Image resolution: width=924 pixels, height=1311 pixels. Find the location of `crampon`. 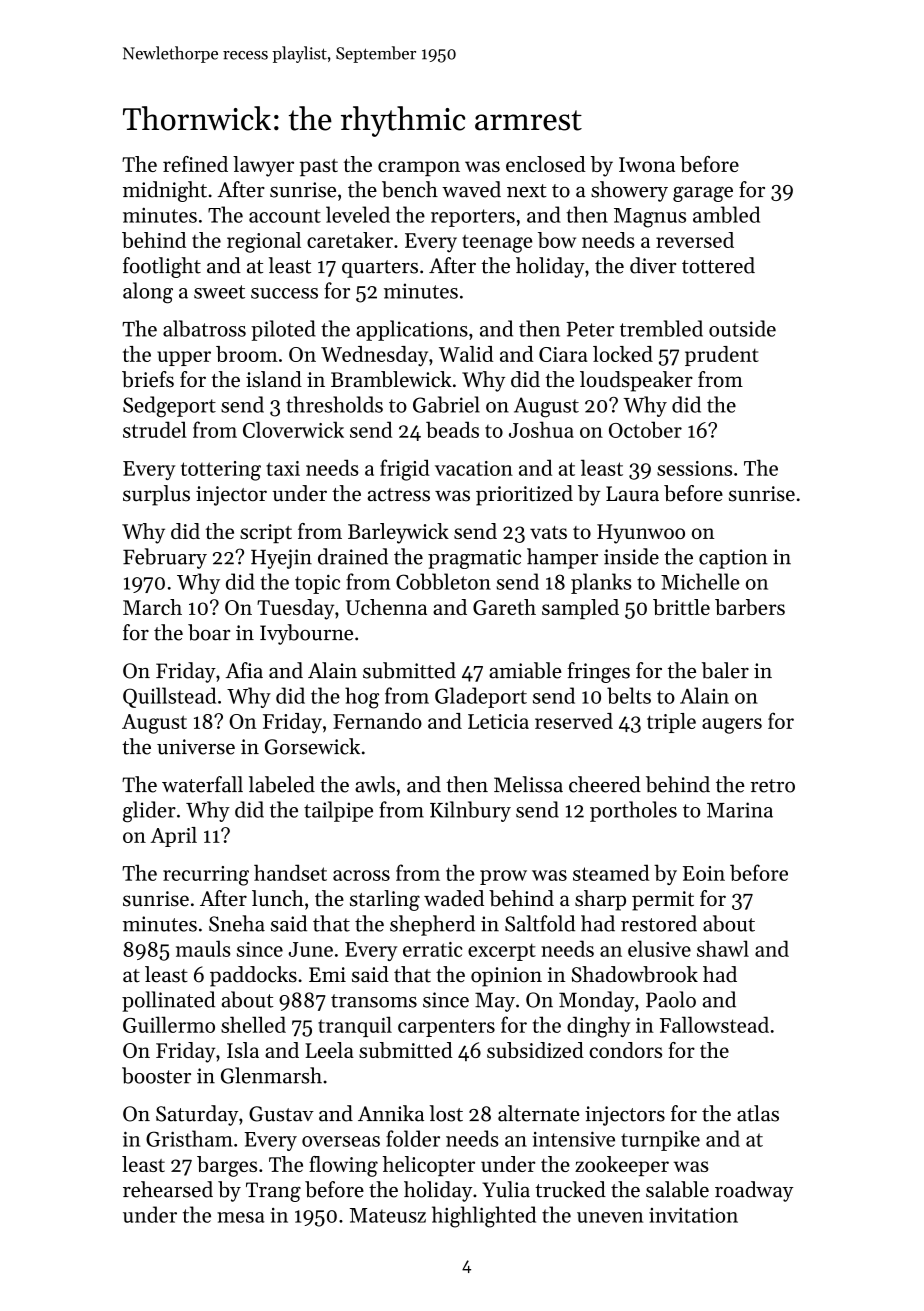

crampon is located at coordinates (419, 168).
